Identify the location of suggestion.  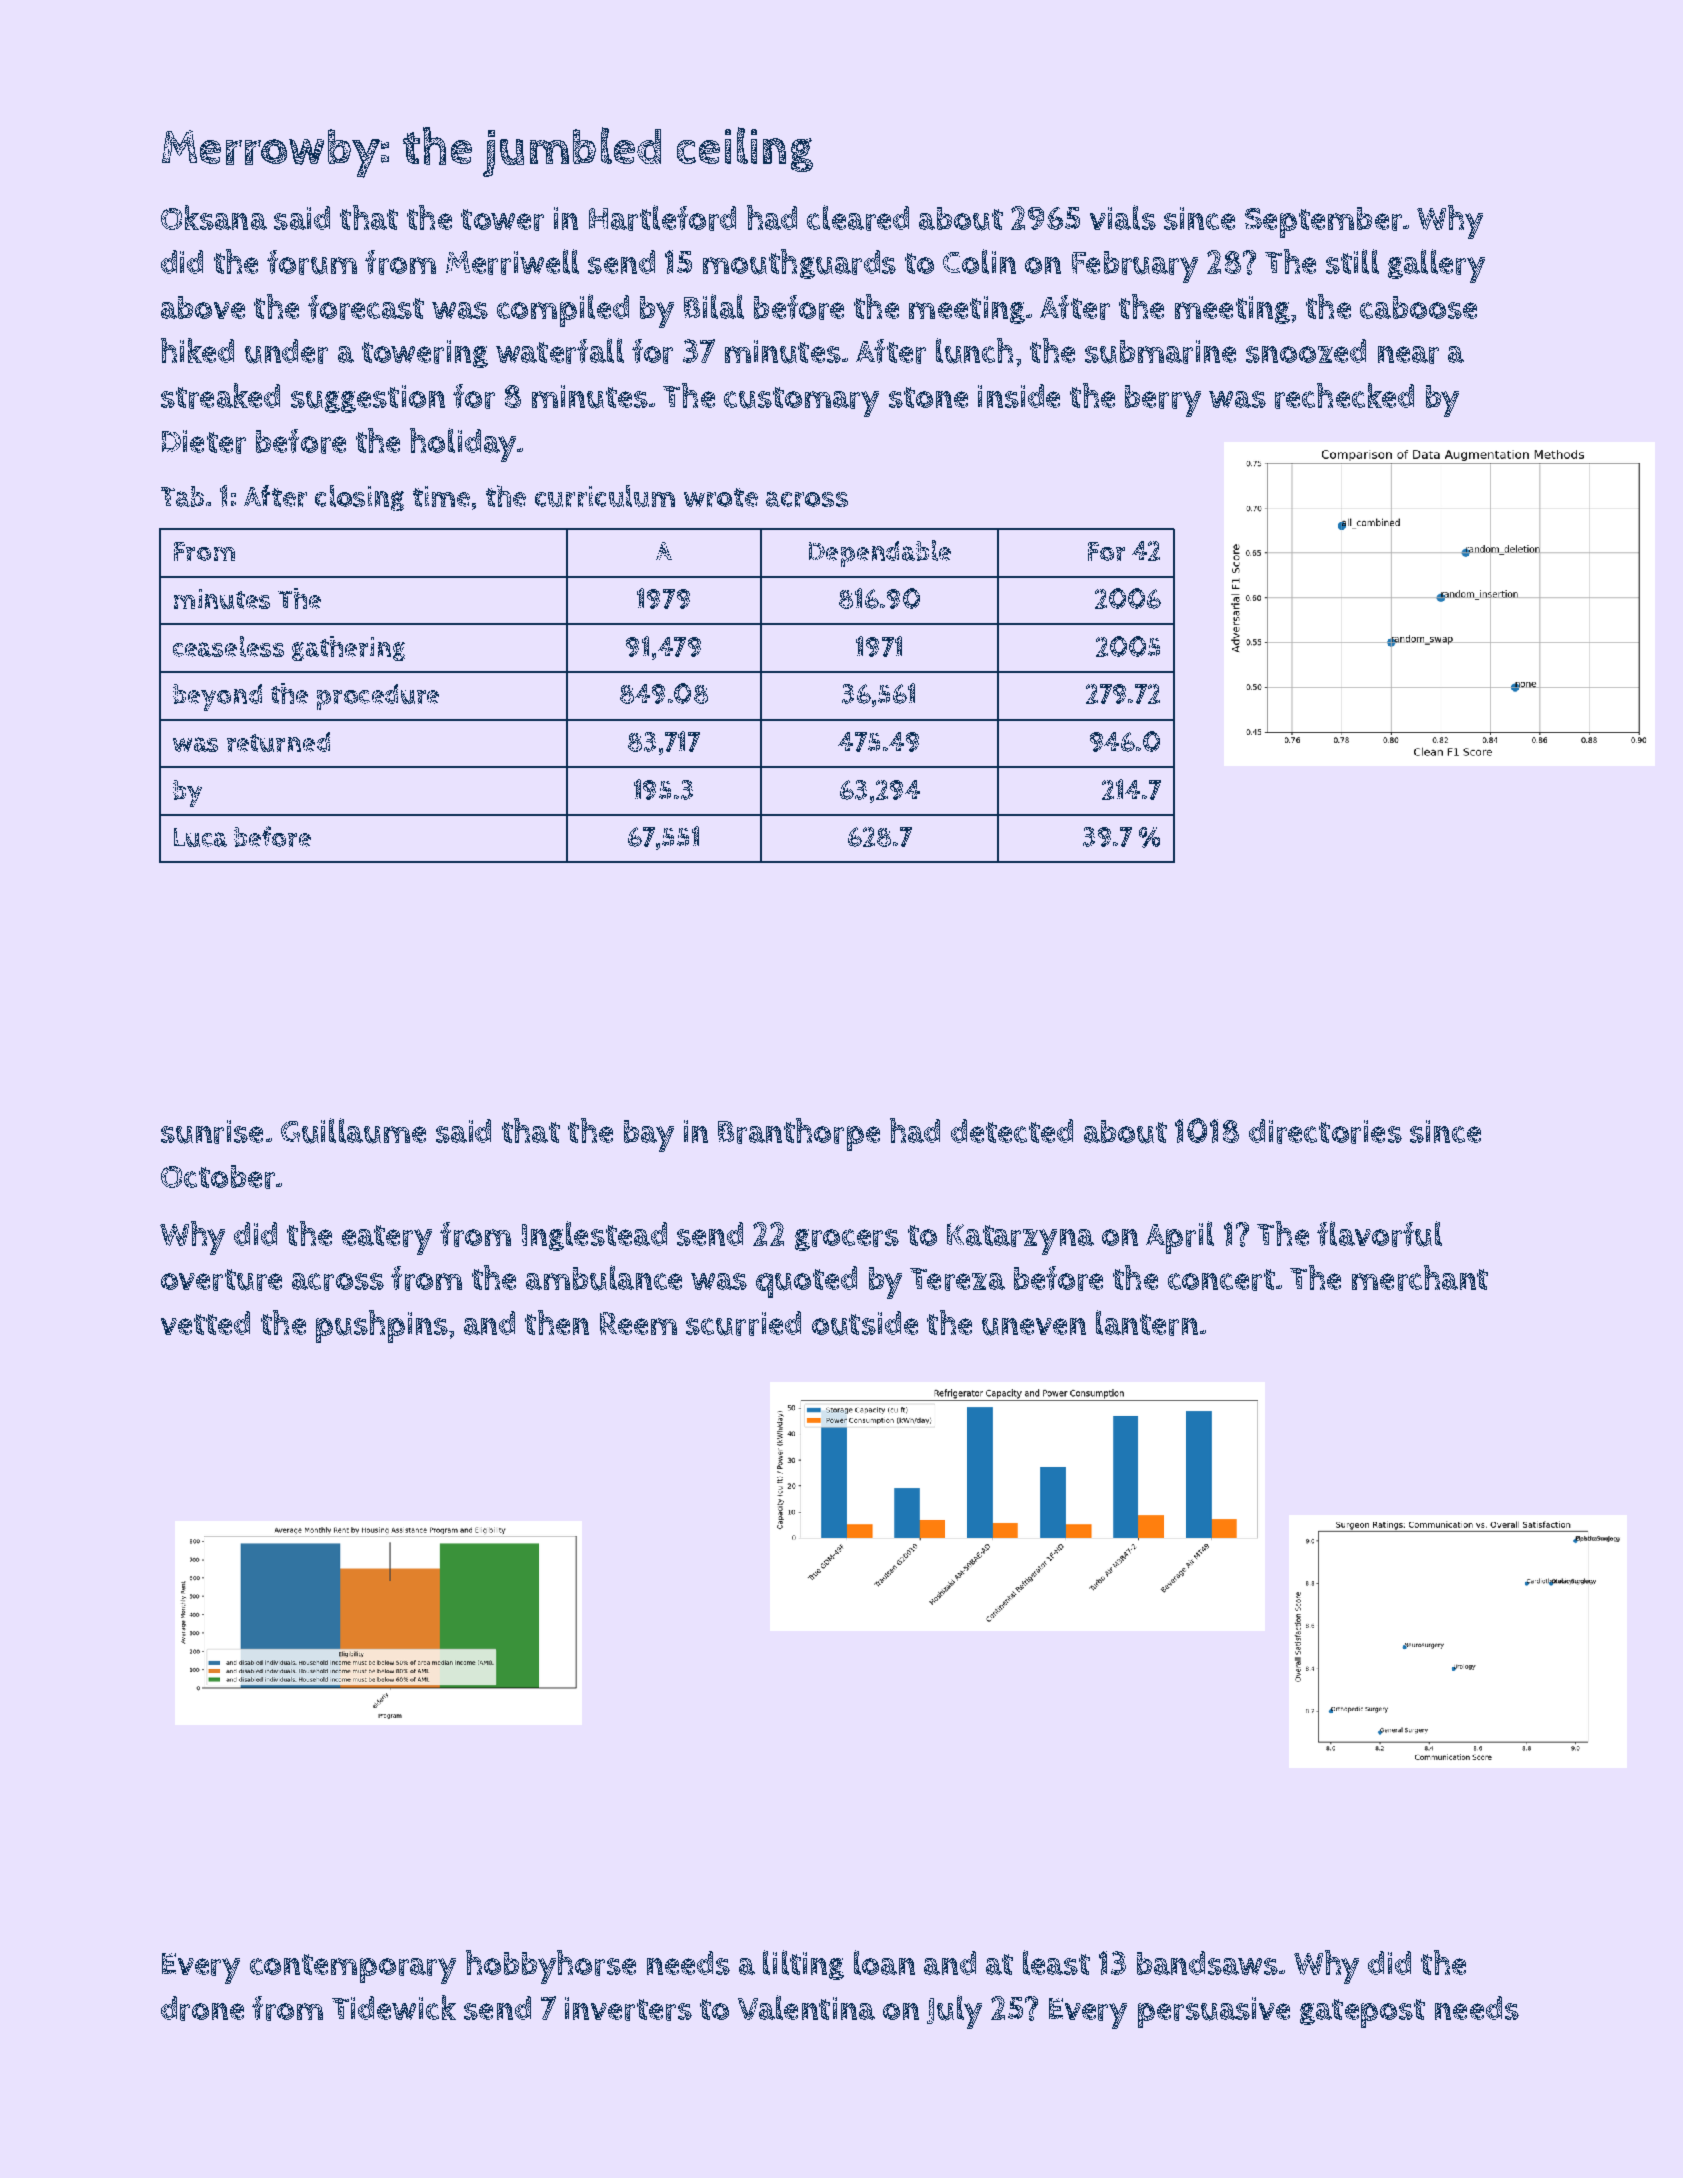
(368, 399).
